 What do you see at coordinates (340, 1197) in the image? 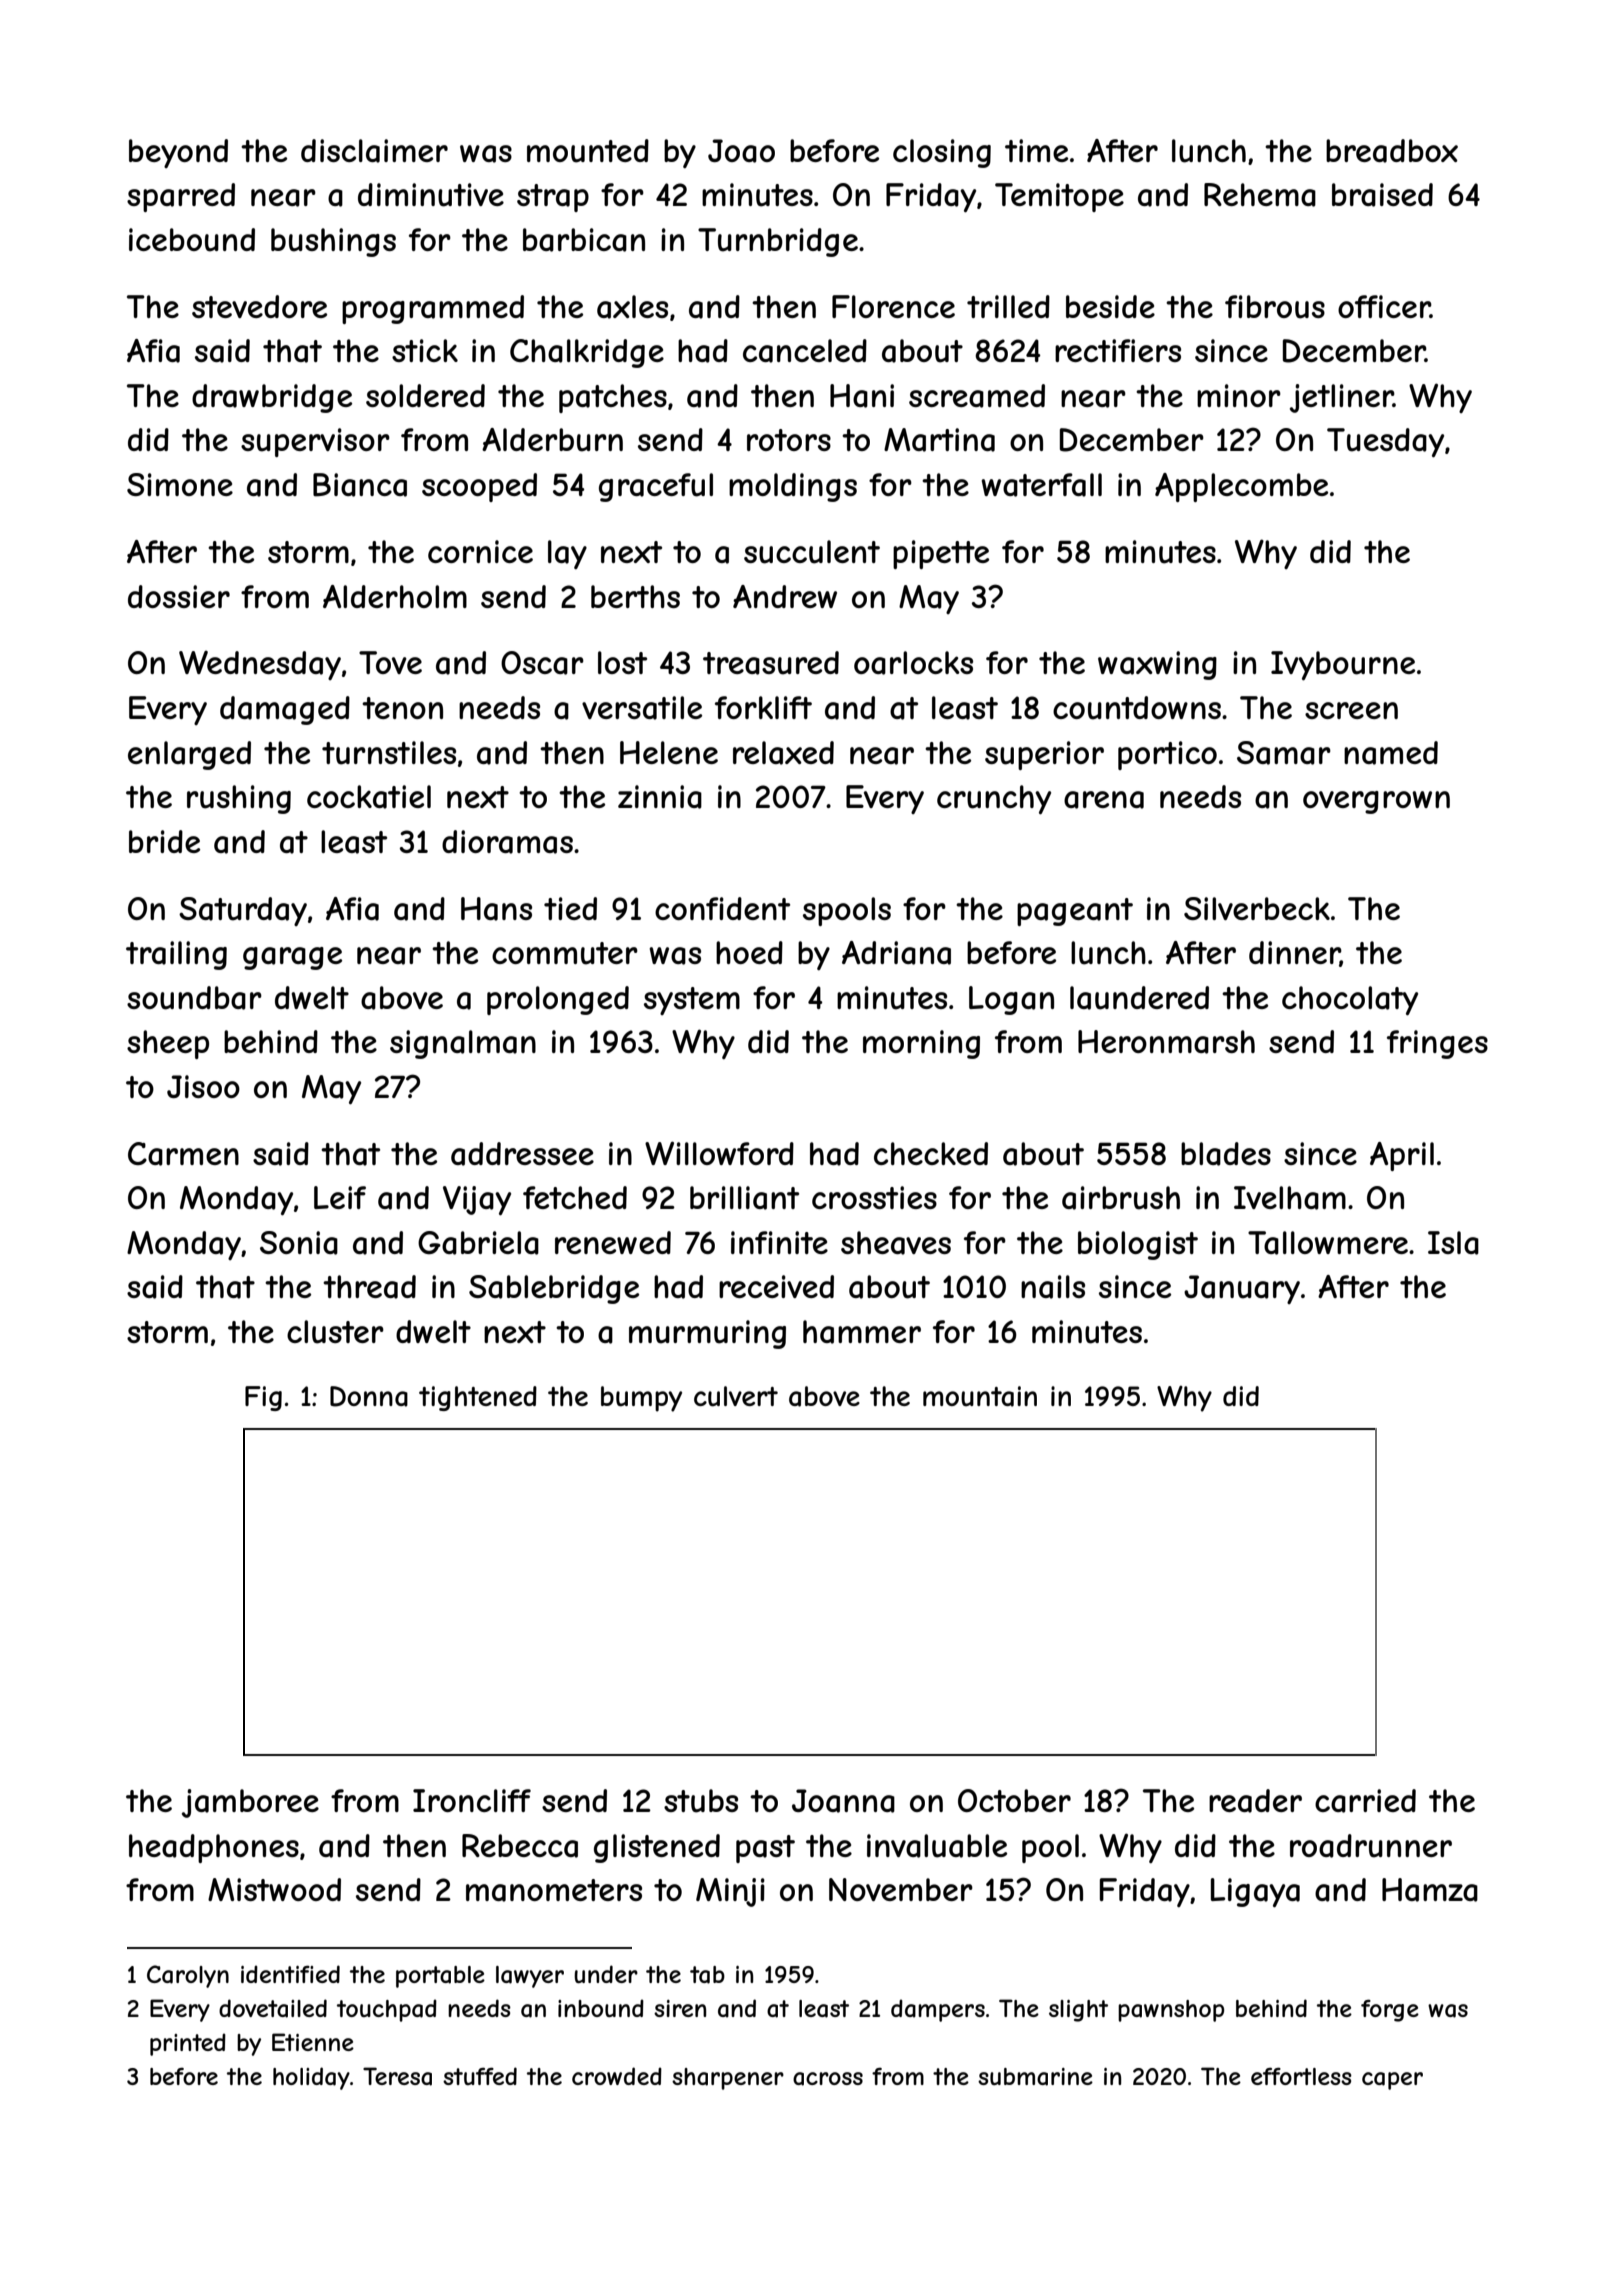
I see `Leif` at bounding box center [340, 1197].
